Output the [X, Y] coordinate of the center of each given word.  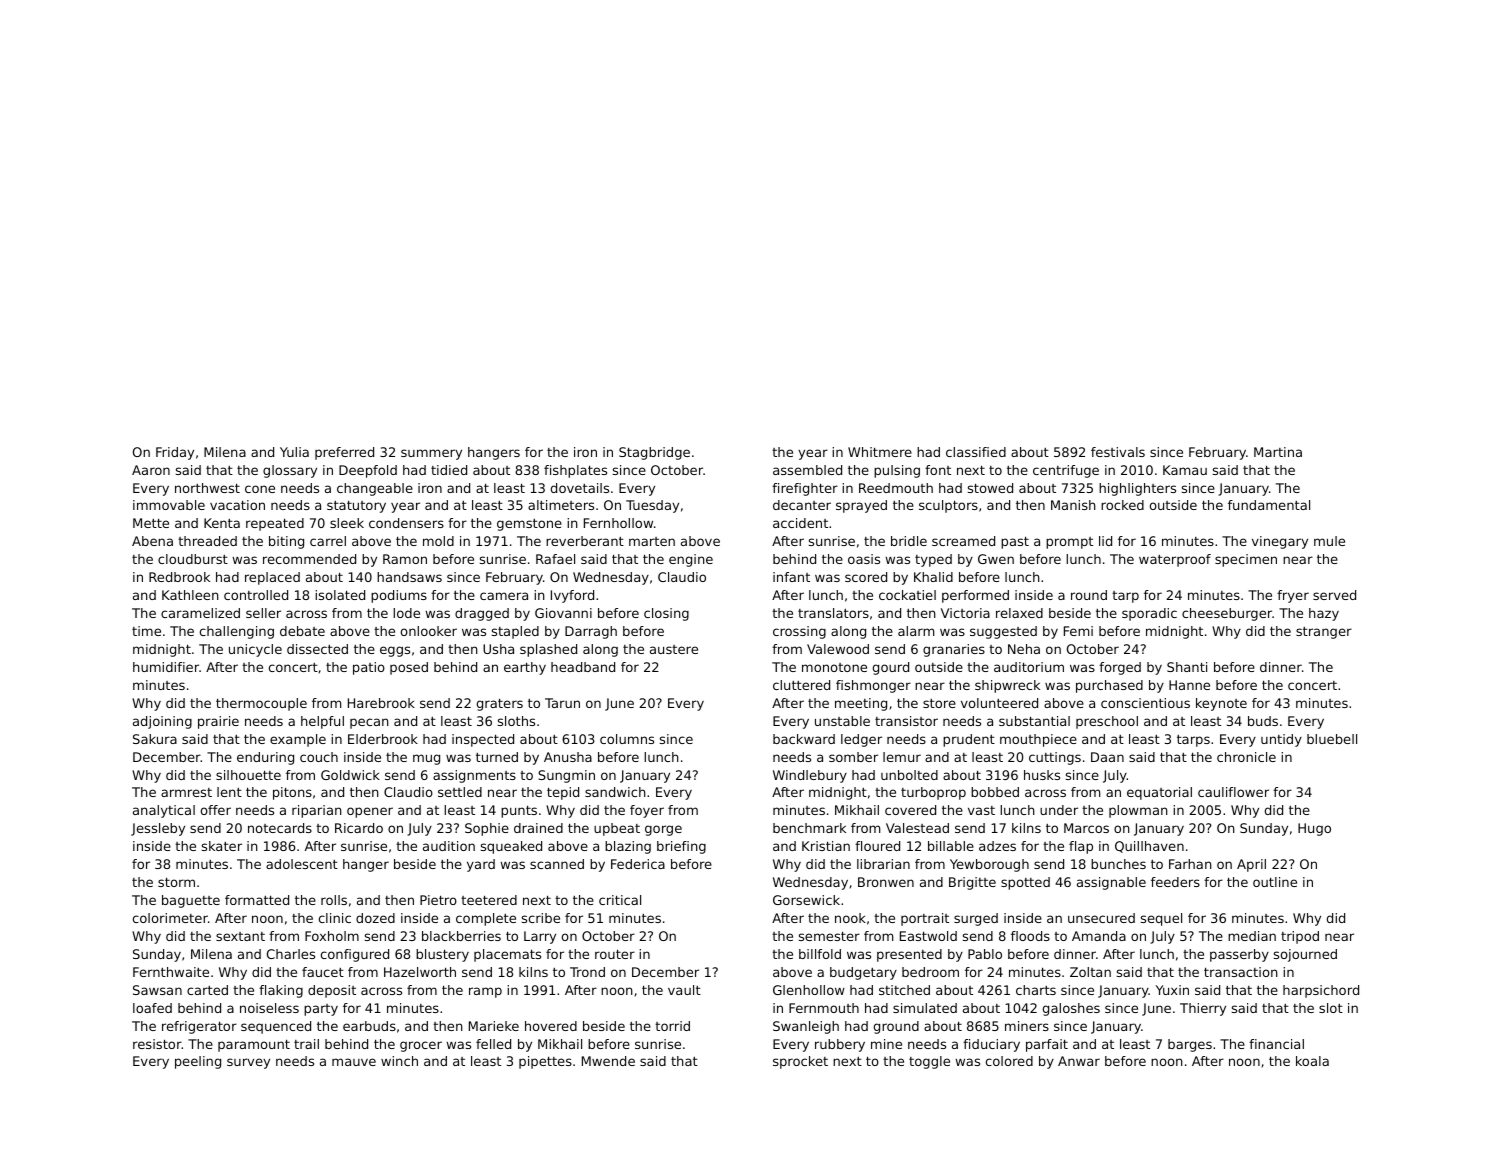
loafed [152, 1008]
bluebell [1332, 739]
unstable [842, 721]
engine [691, 560]
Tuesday [652, 506]
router [615, 954]
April [1251, 865]
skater [222, 846]
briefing [681, 847]
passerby [1239, 955]
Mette [151, 523]
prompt [1069, 543]
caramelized [200, 613]
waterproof [1175, 560]
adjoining [162, 722]
